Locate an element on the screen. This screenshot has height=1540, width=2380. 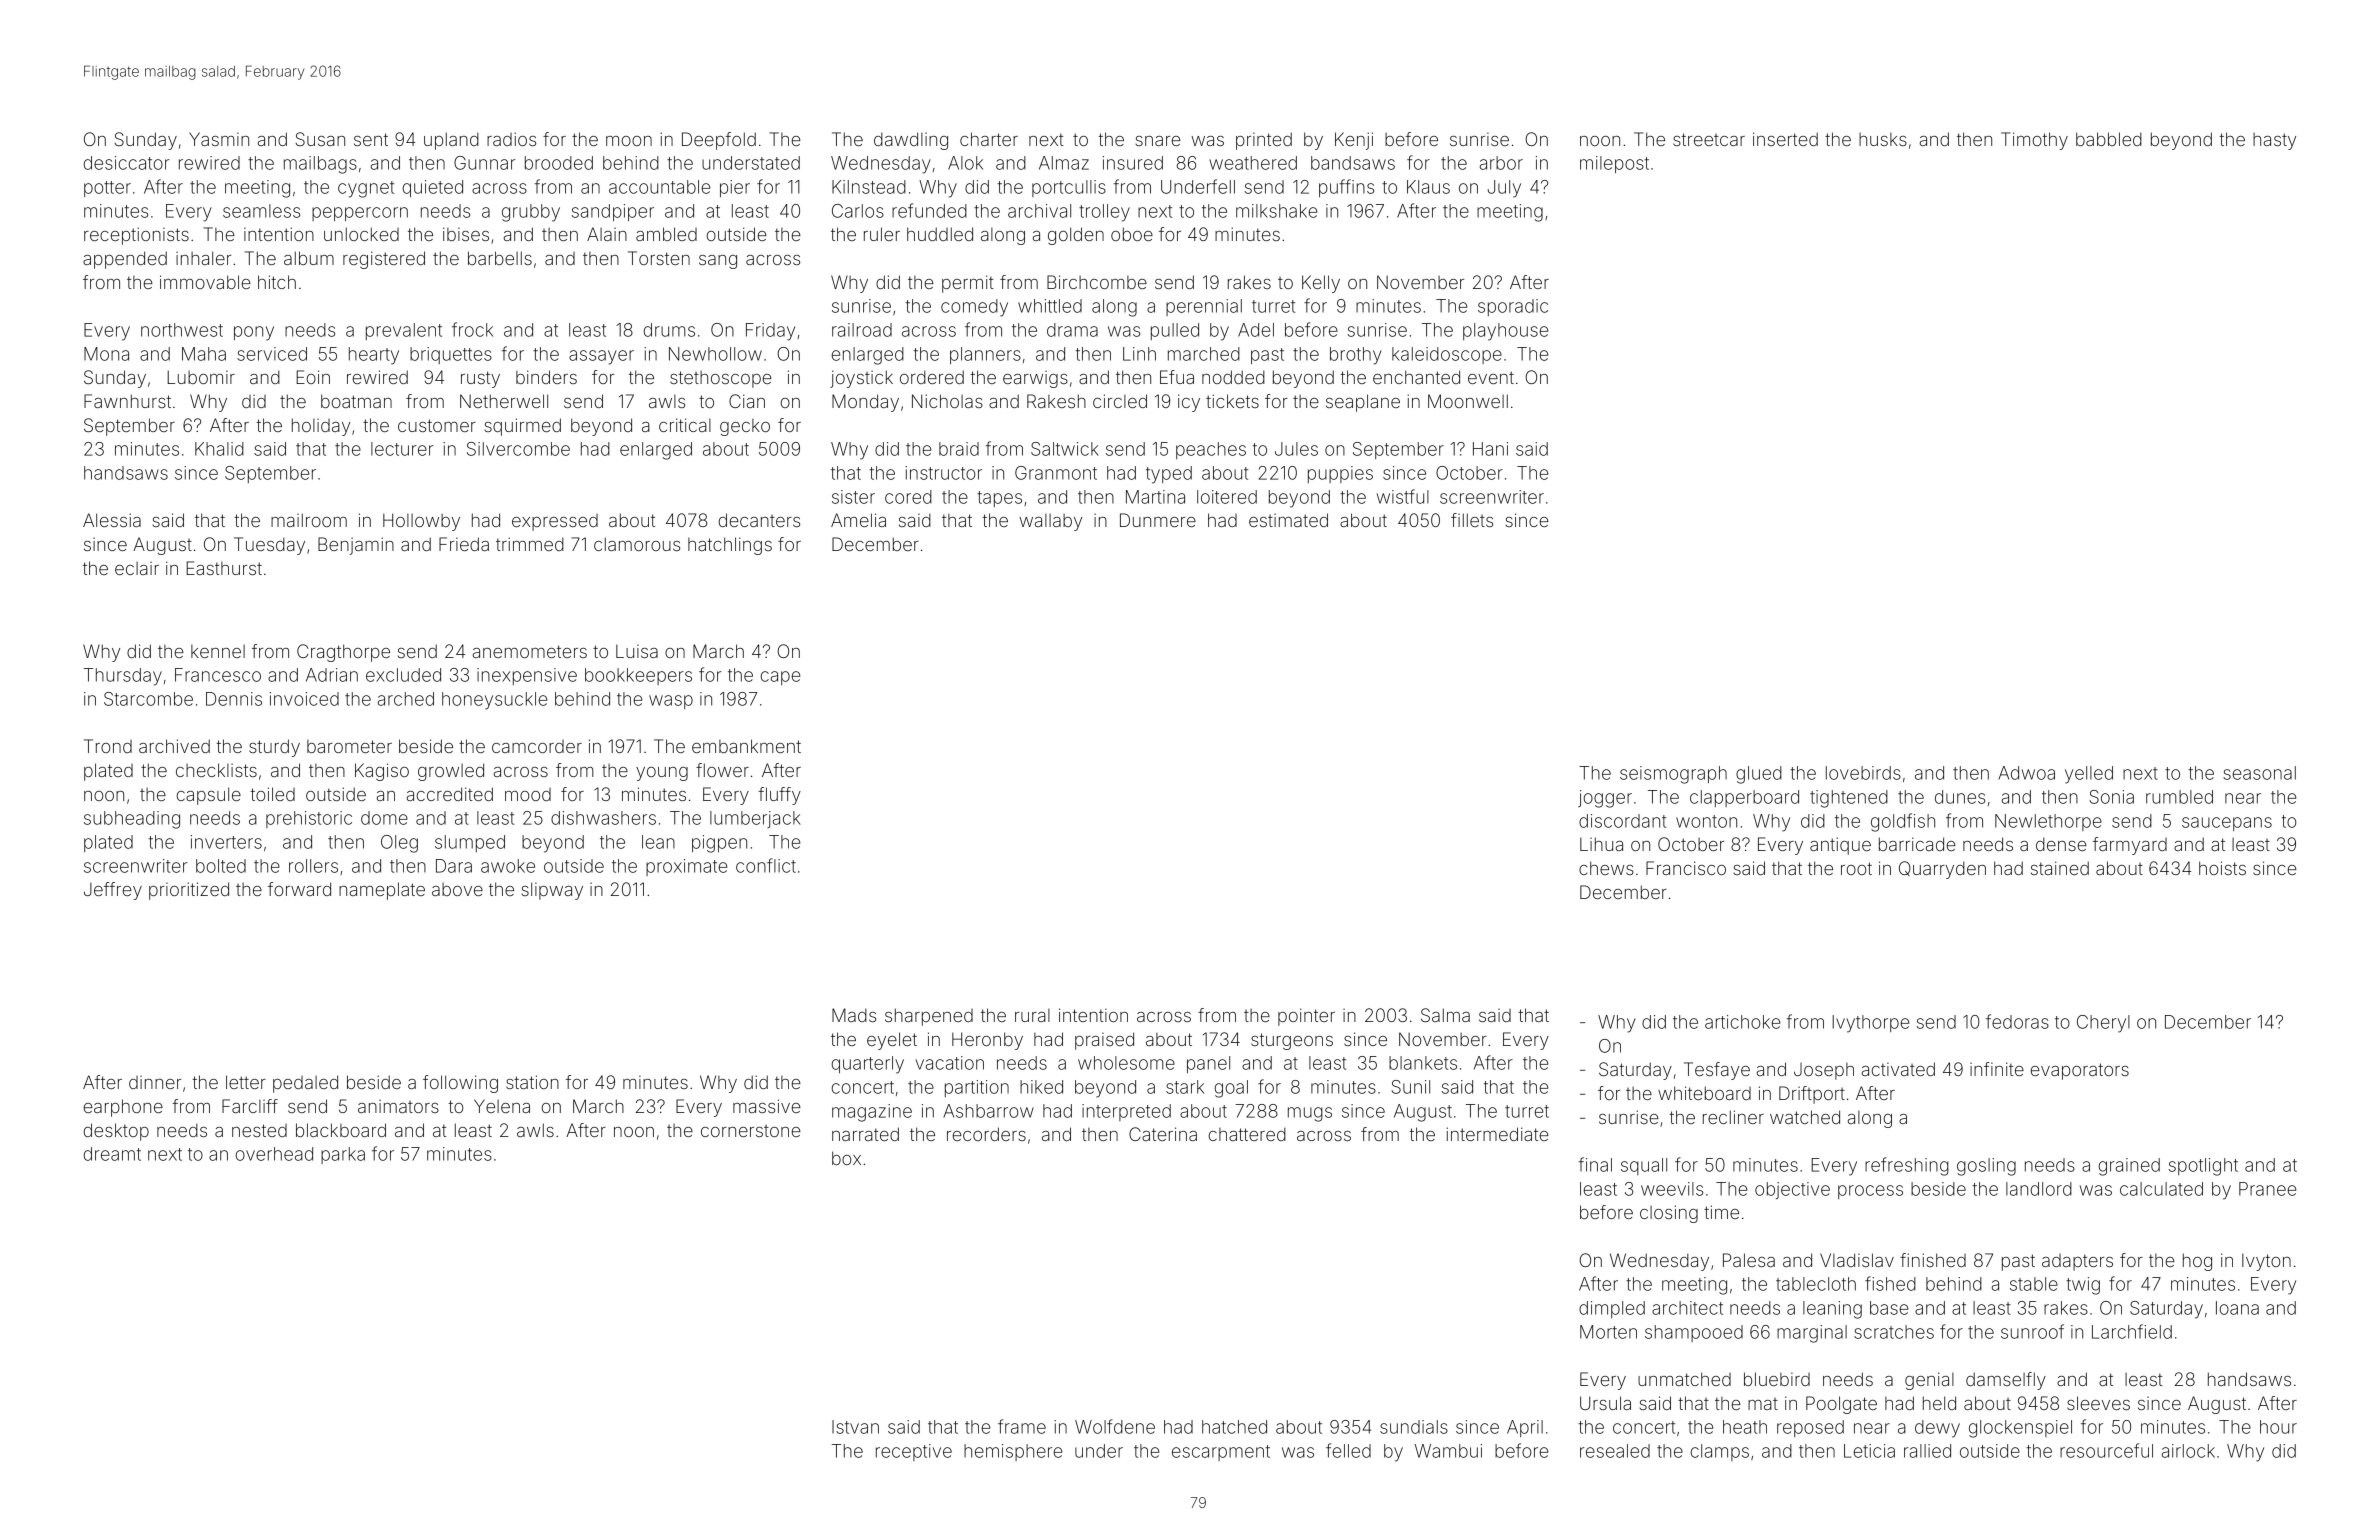
seasonal is located at coordinates (2259, 773).
